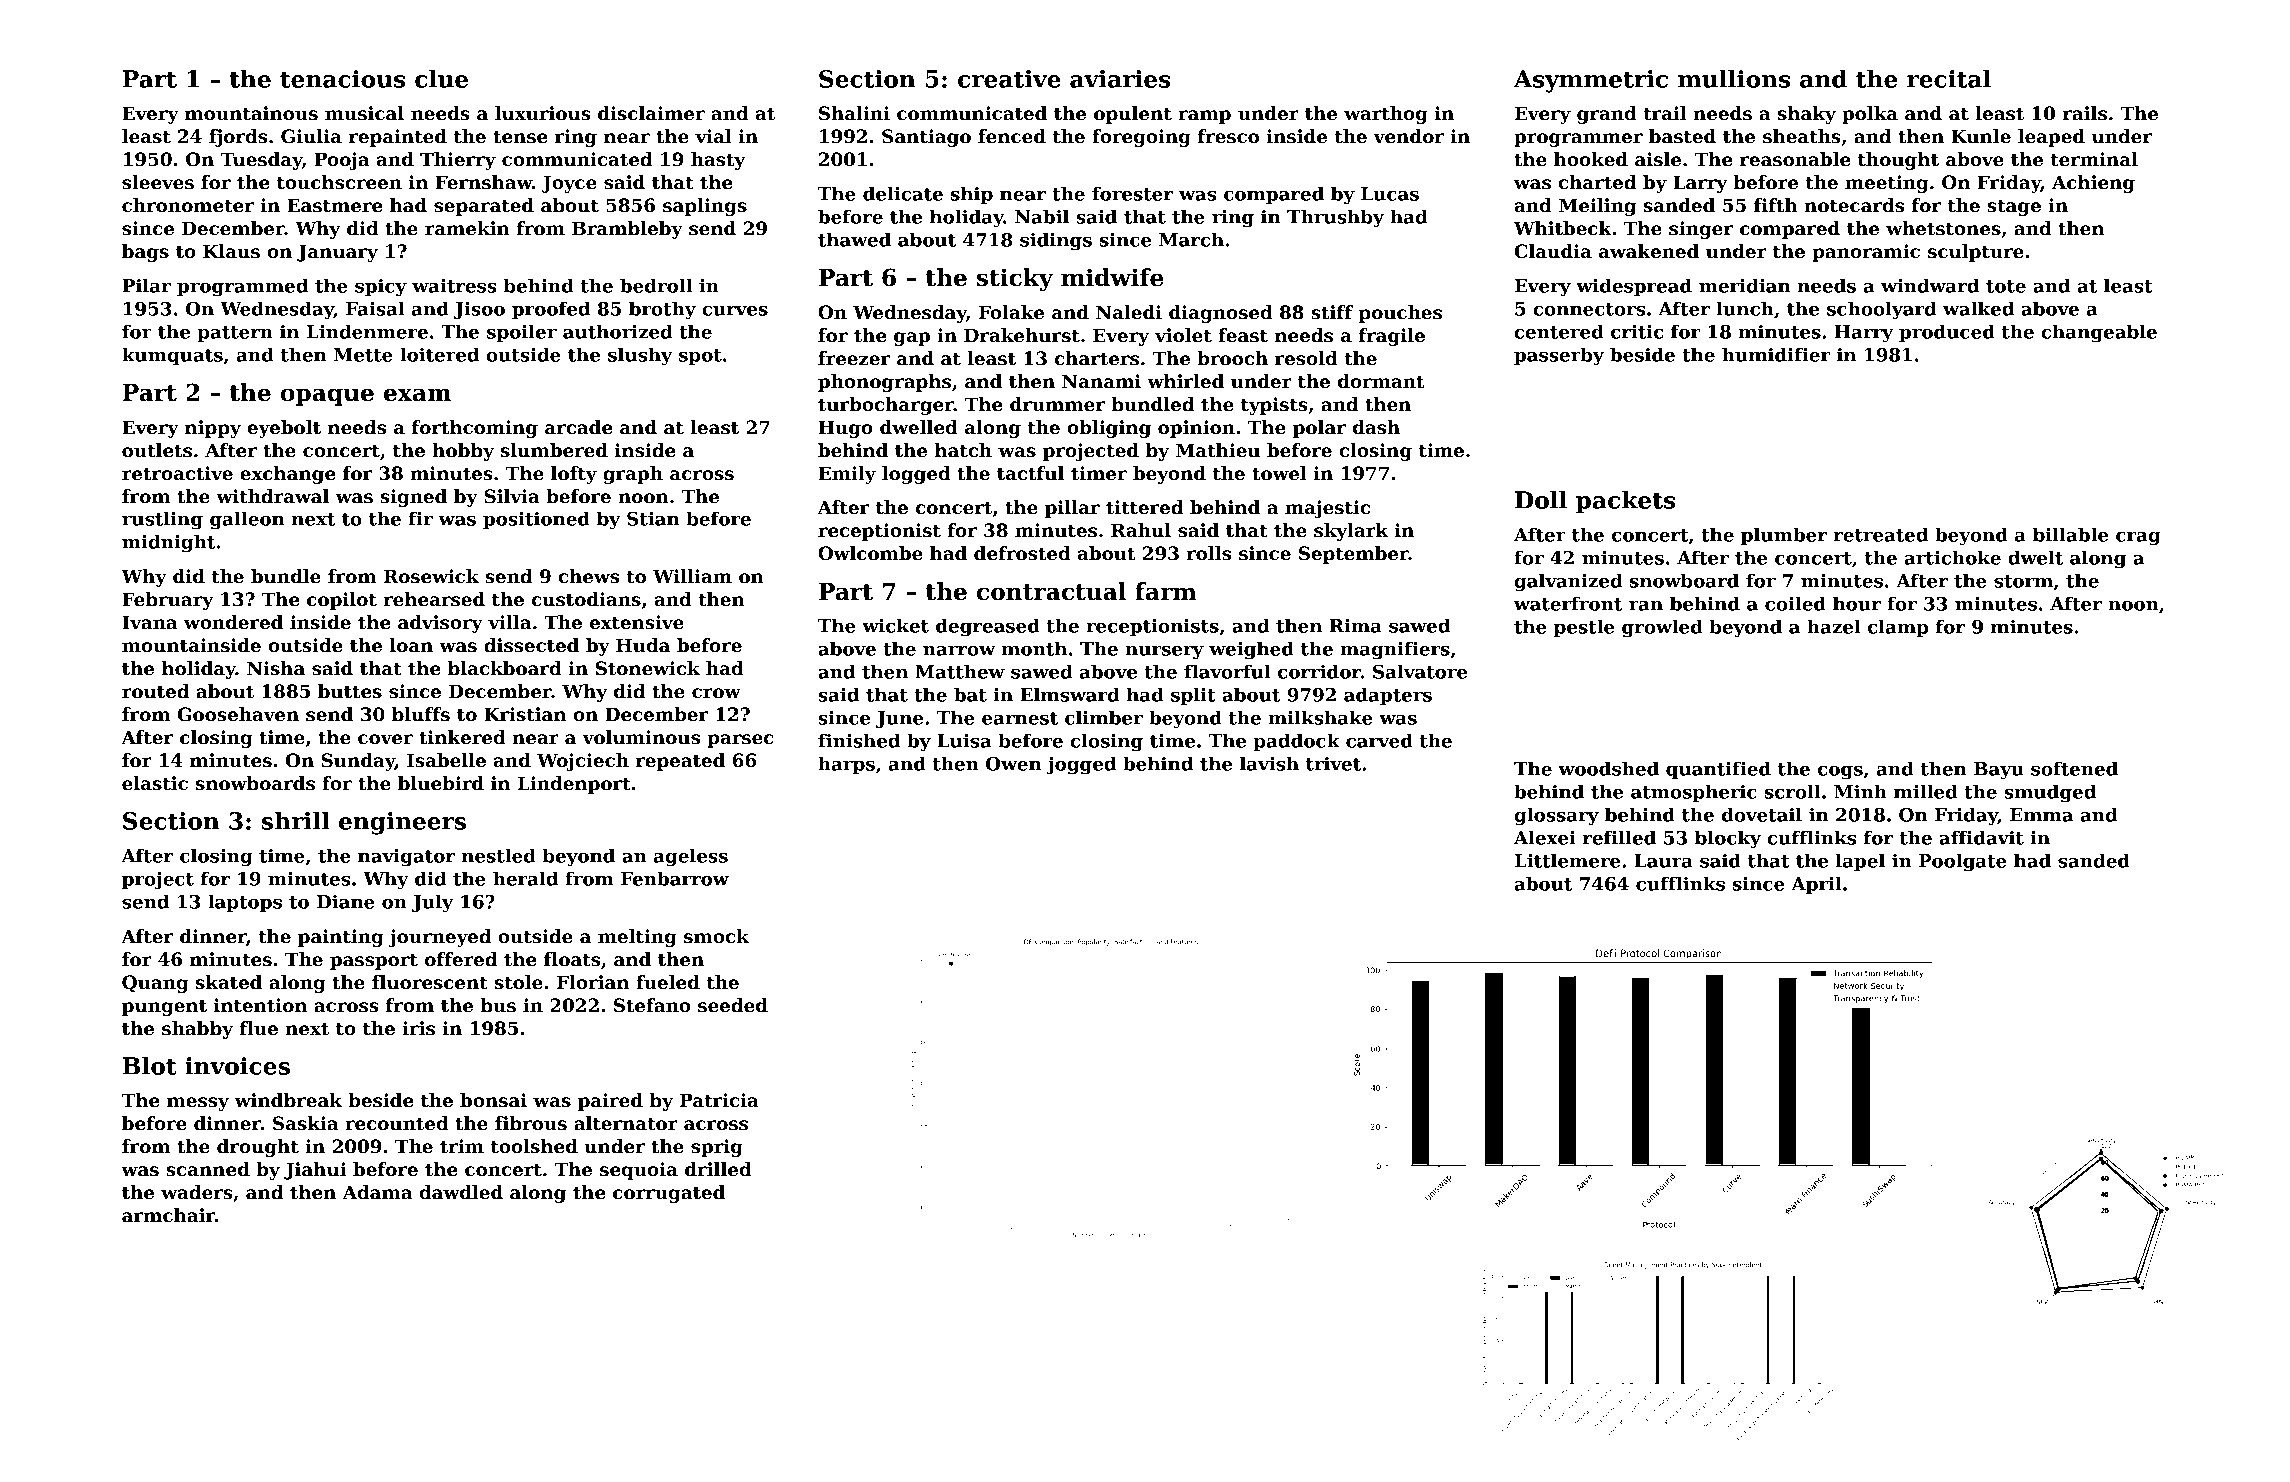 This document has height=1482, width=2290. What do you see at coordinates (155, 783) in the document?
I see `elastic` at bounding box center [155, 783].
